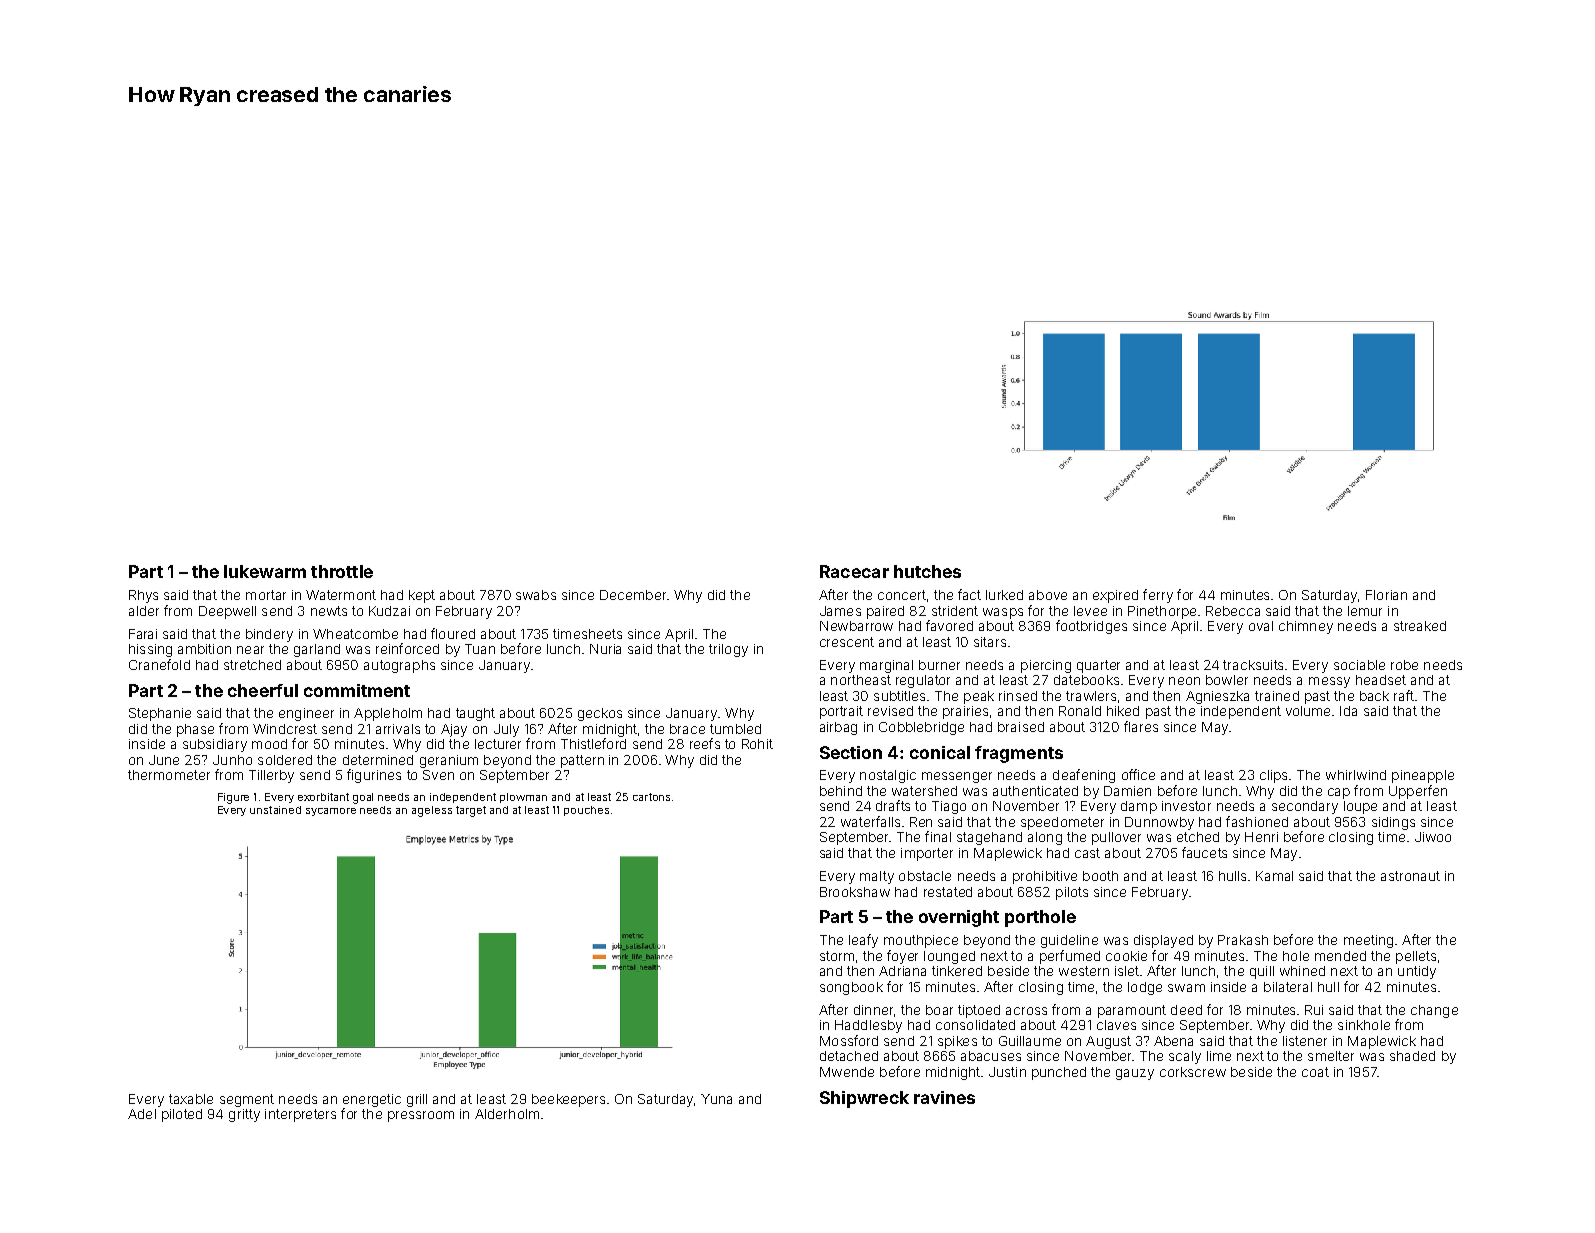  I want to click on lukewarm, so click(265, 571).
